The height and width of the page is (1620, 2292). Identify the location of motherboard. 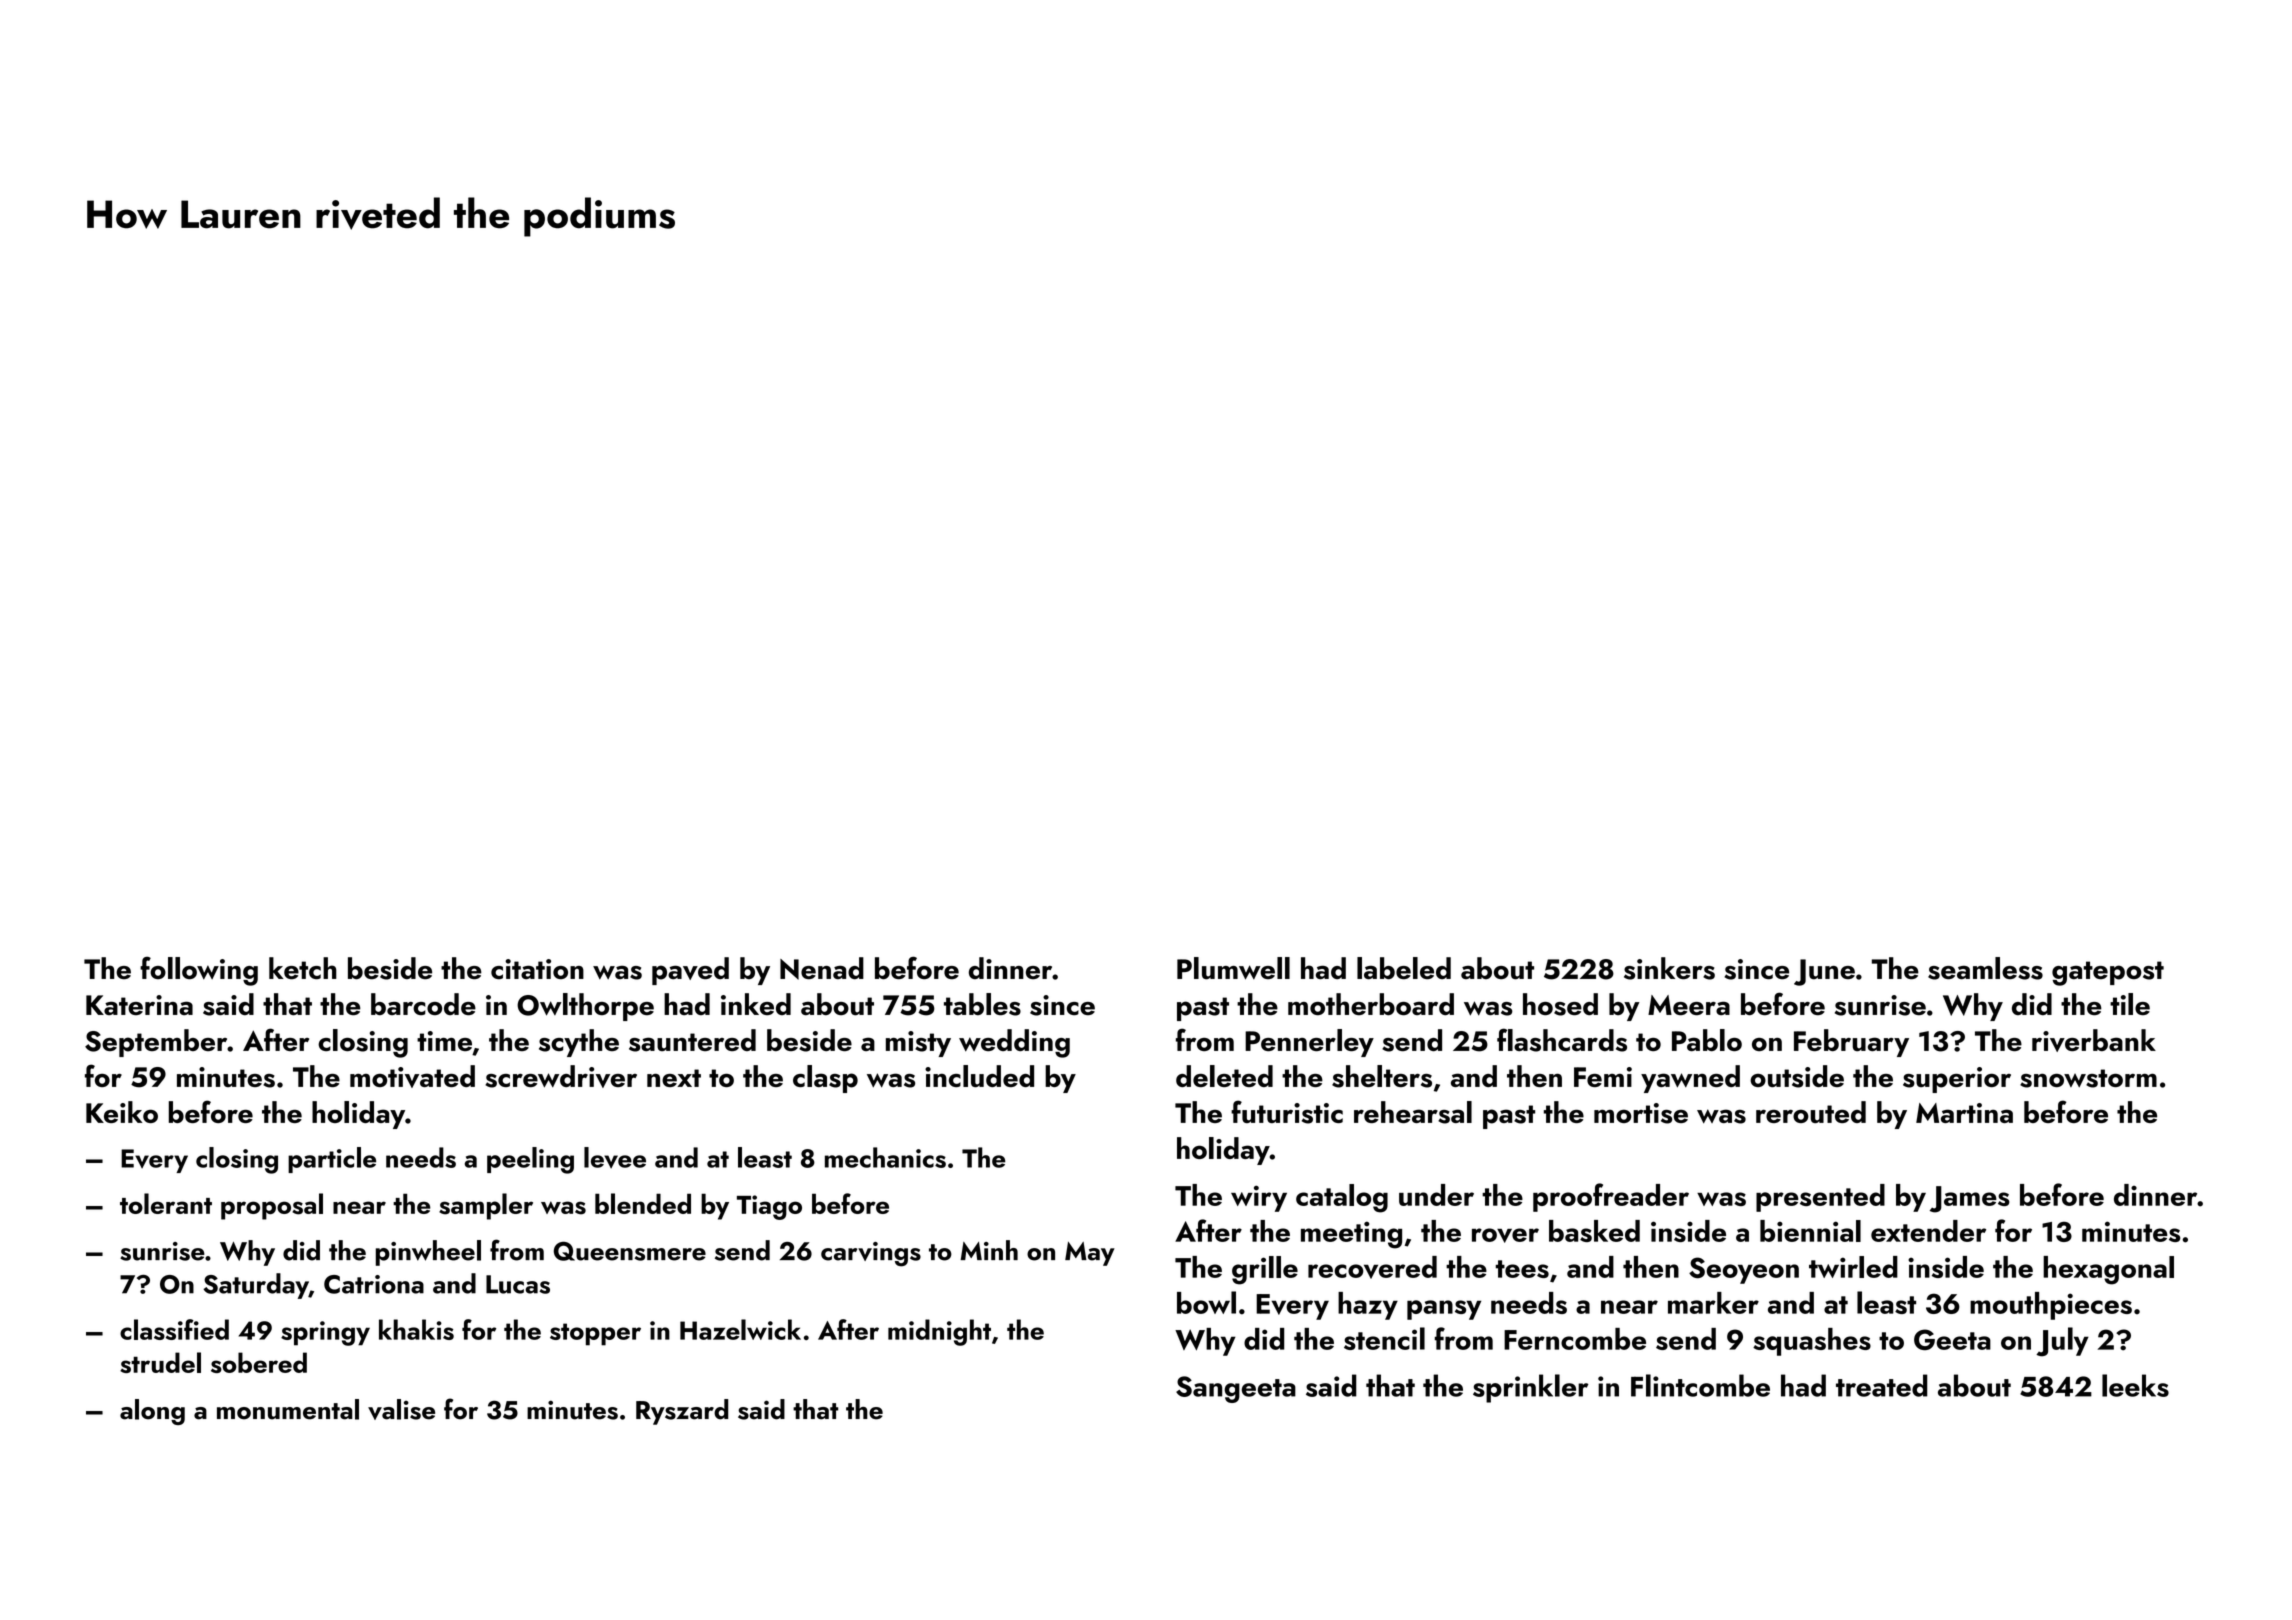
(1371, 1004).
